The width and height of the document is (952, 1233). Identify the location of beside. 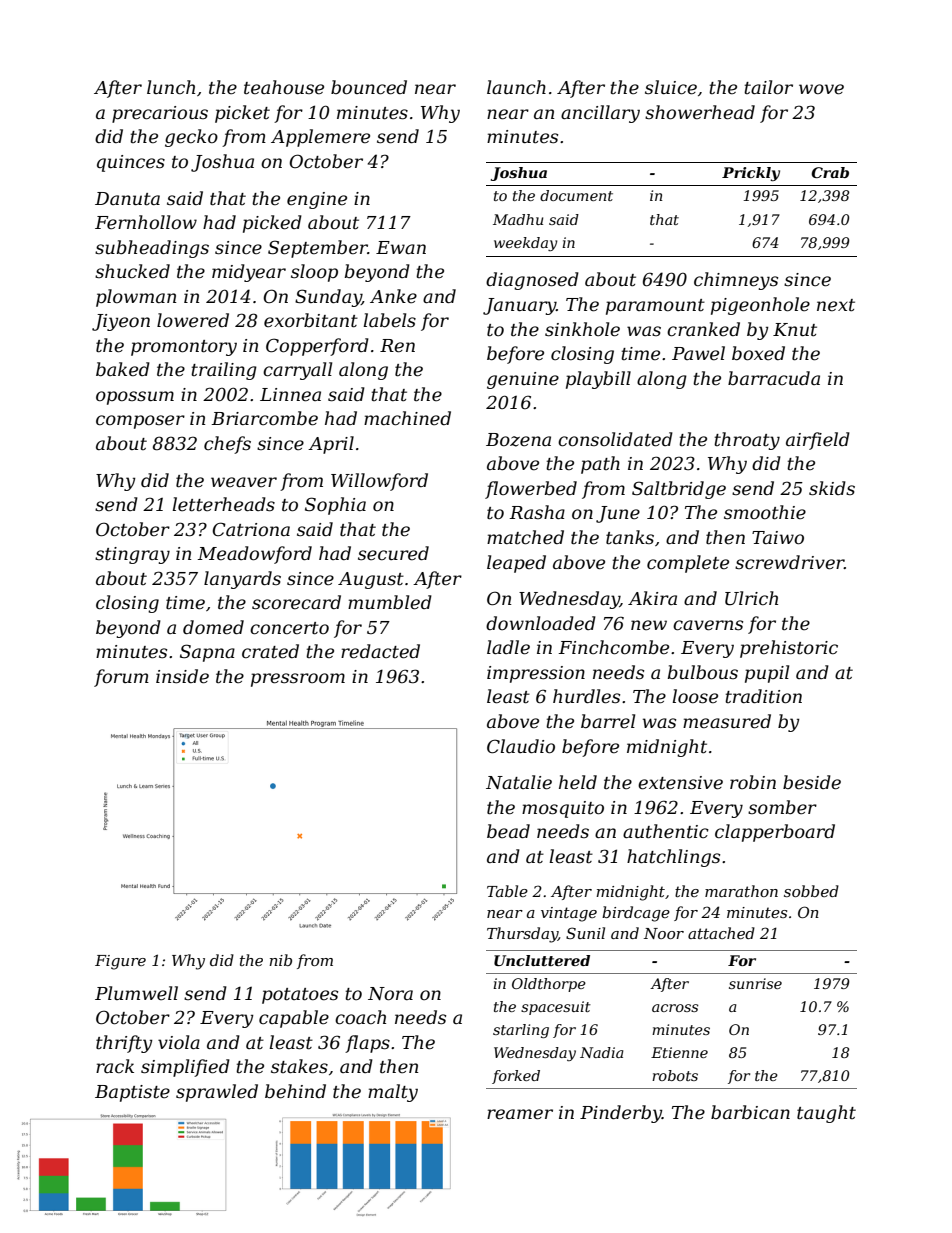
(812, 782).
